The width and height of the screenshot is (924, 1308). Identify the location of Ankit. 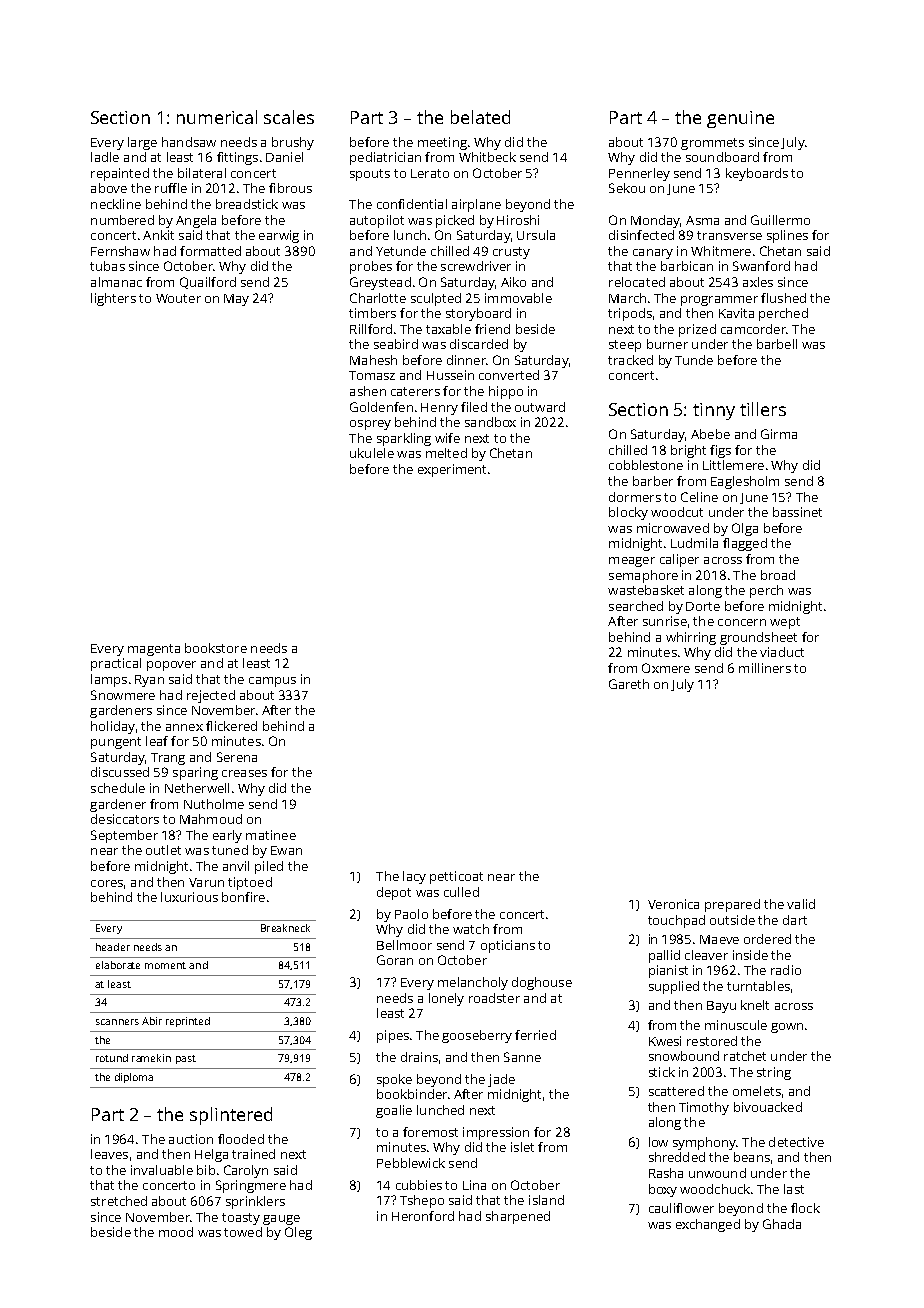
(158, 235).
